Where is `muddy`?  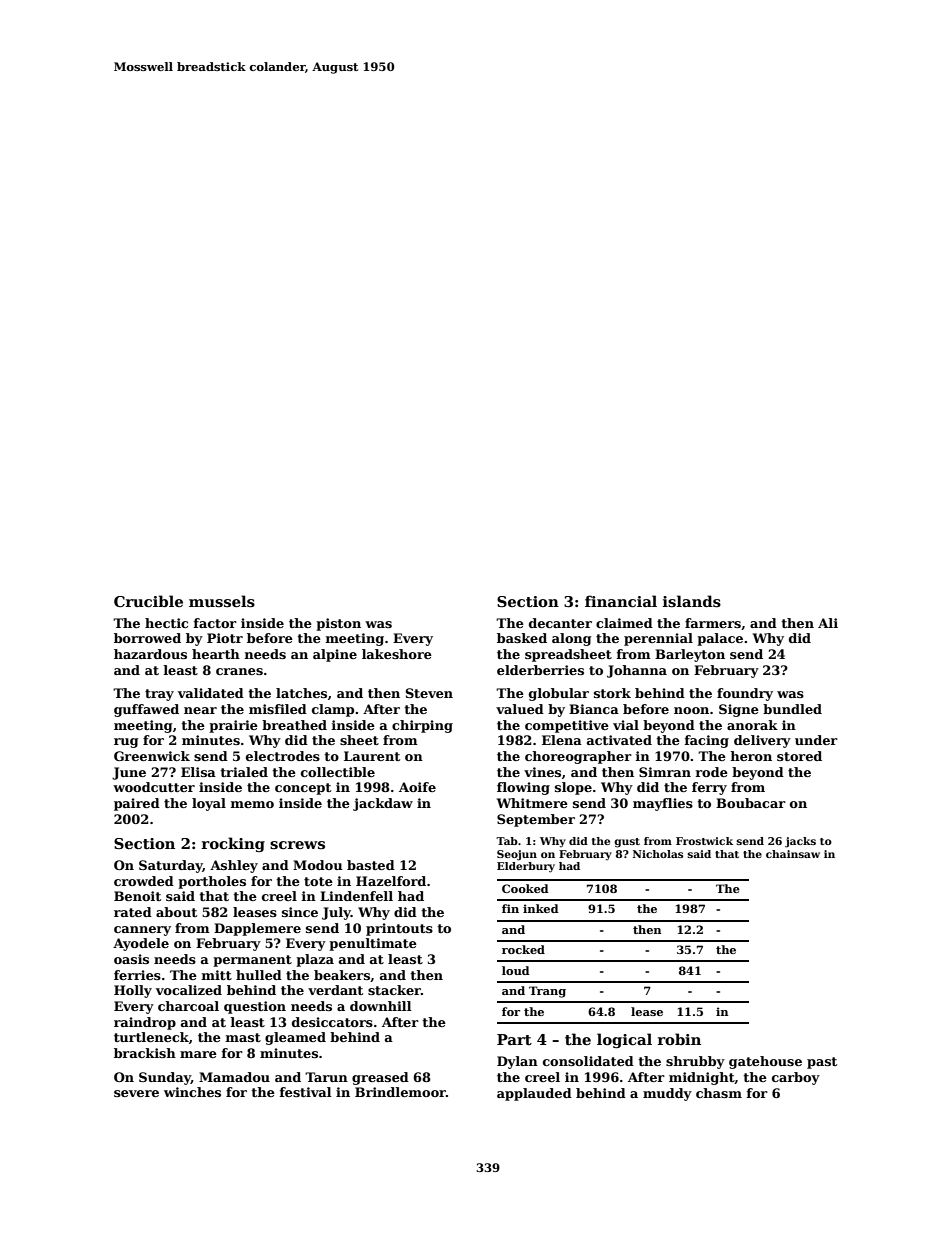 muddy is located at coordinates (667, 1094).
